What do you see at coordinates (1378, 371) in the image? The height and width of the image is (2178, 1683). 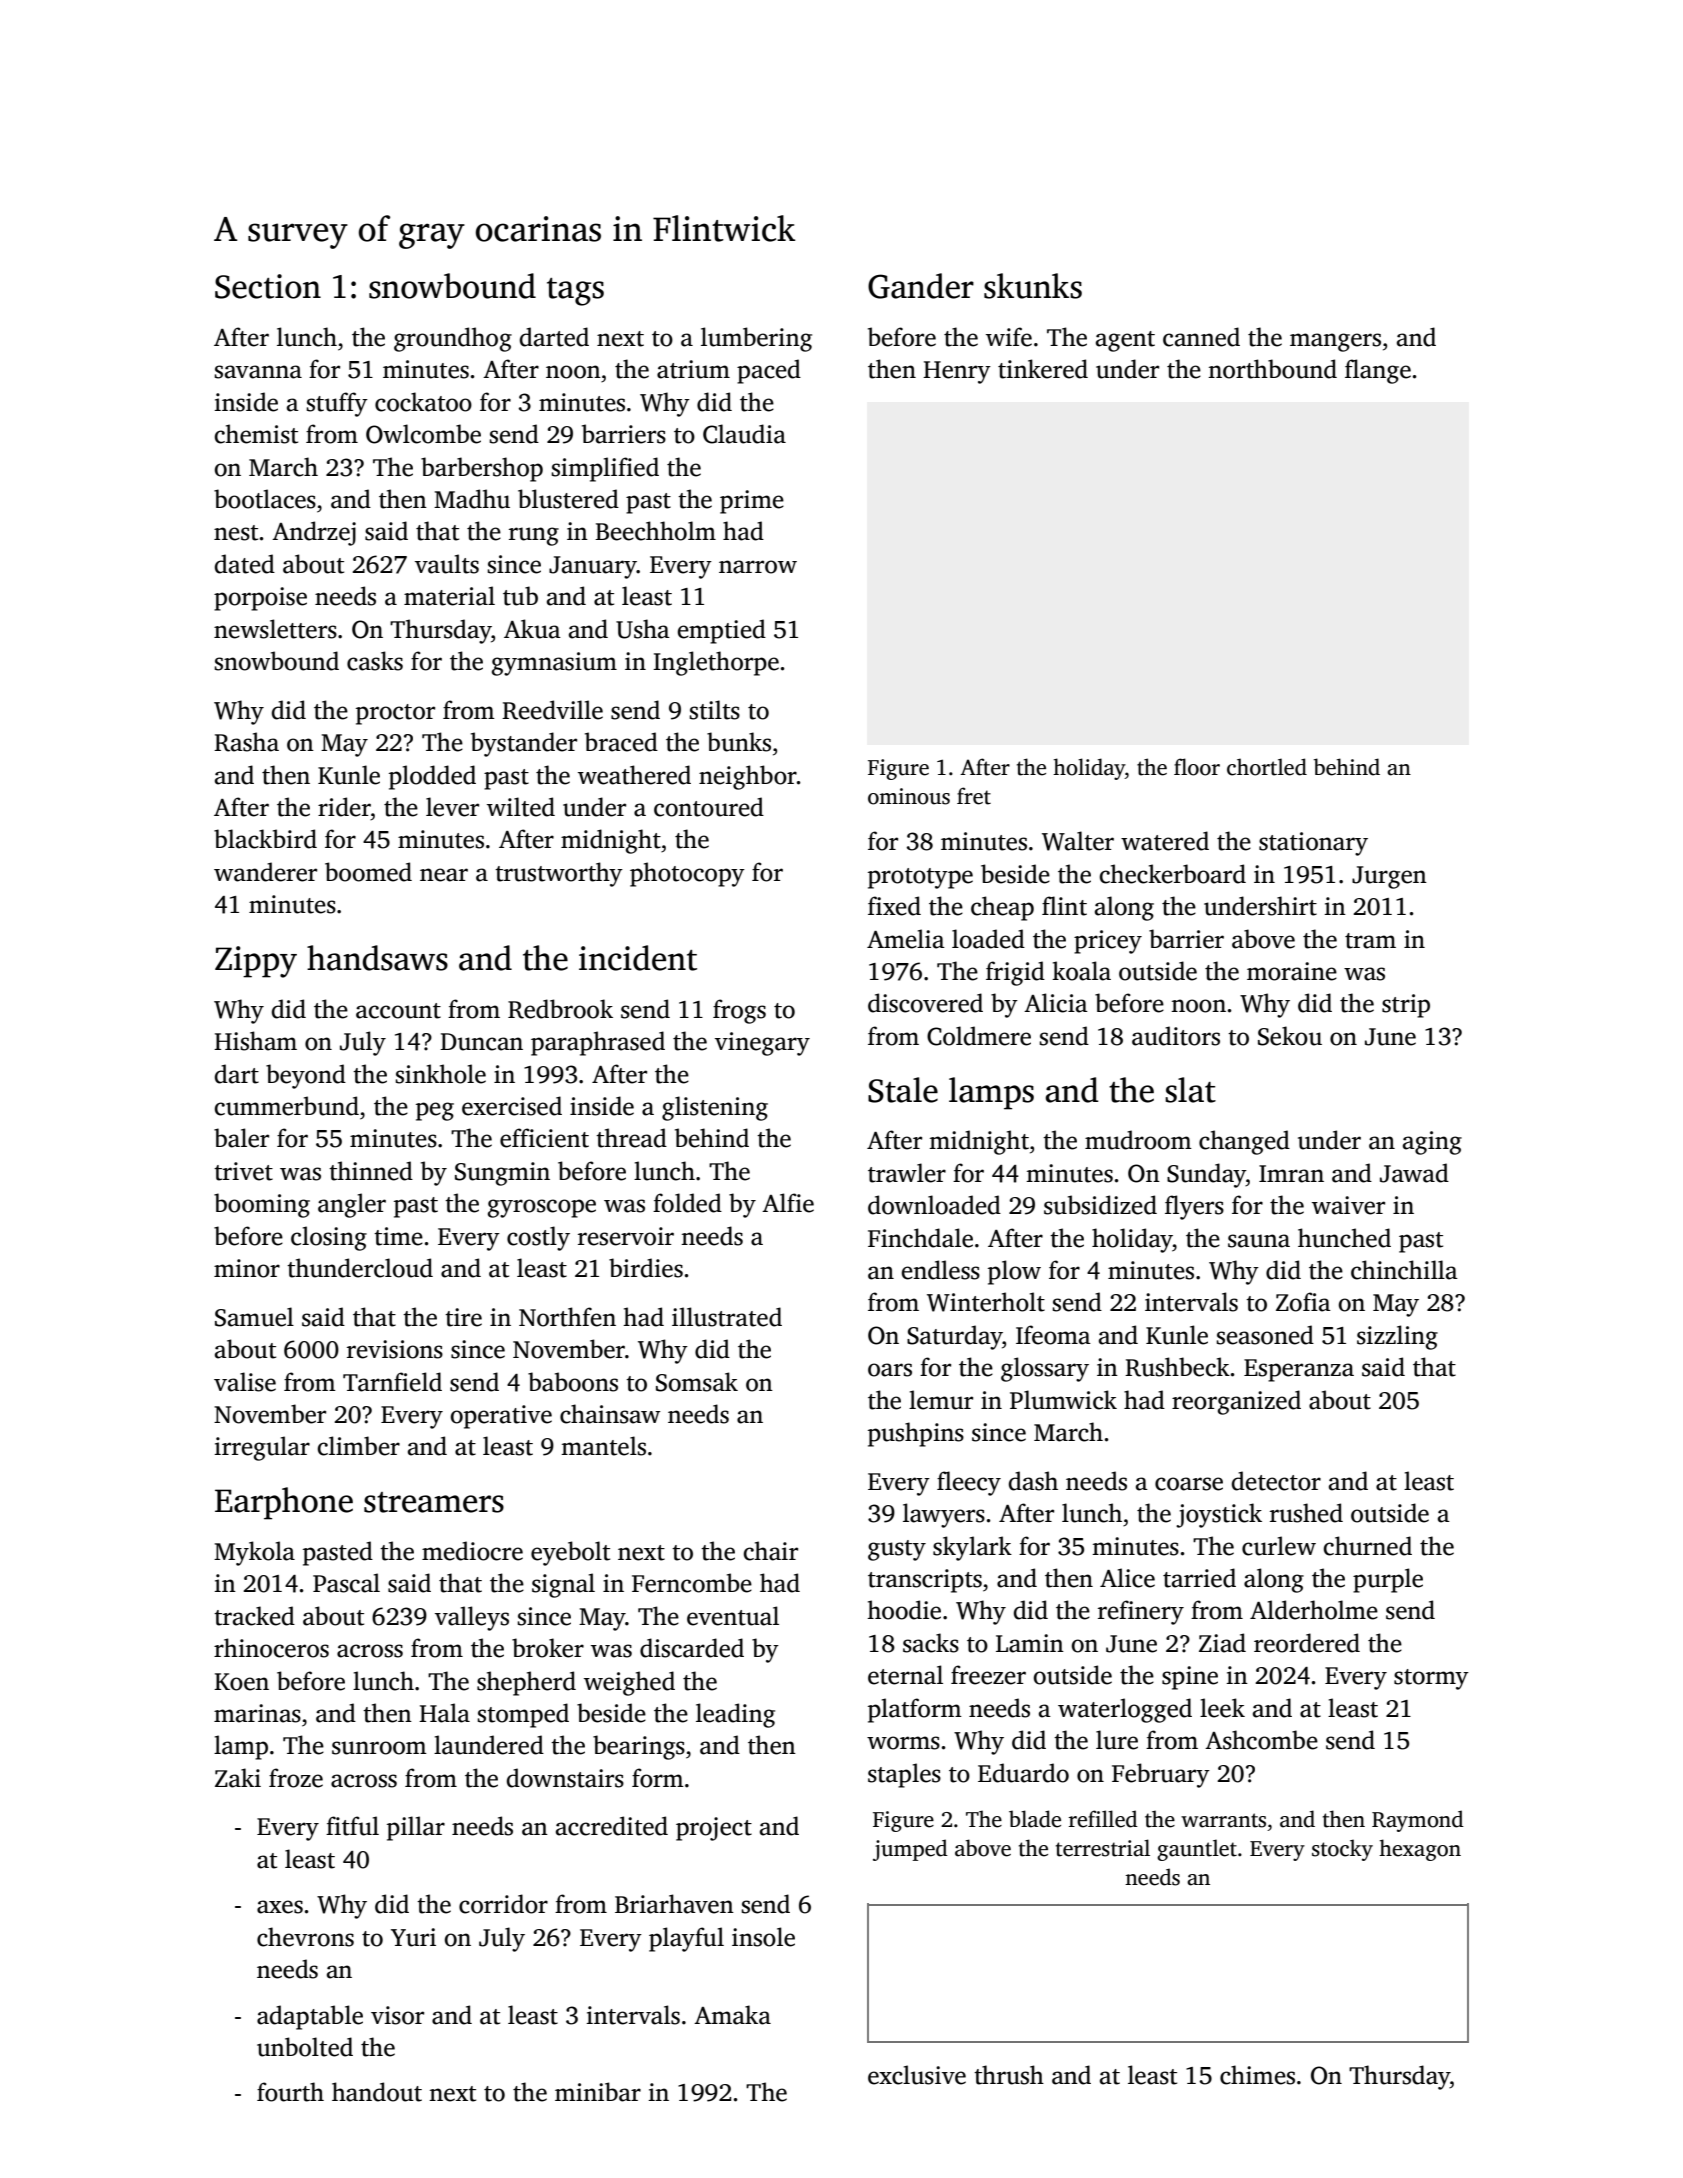 I see `flange` at bounding box center [1378, 371].
